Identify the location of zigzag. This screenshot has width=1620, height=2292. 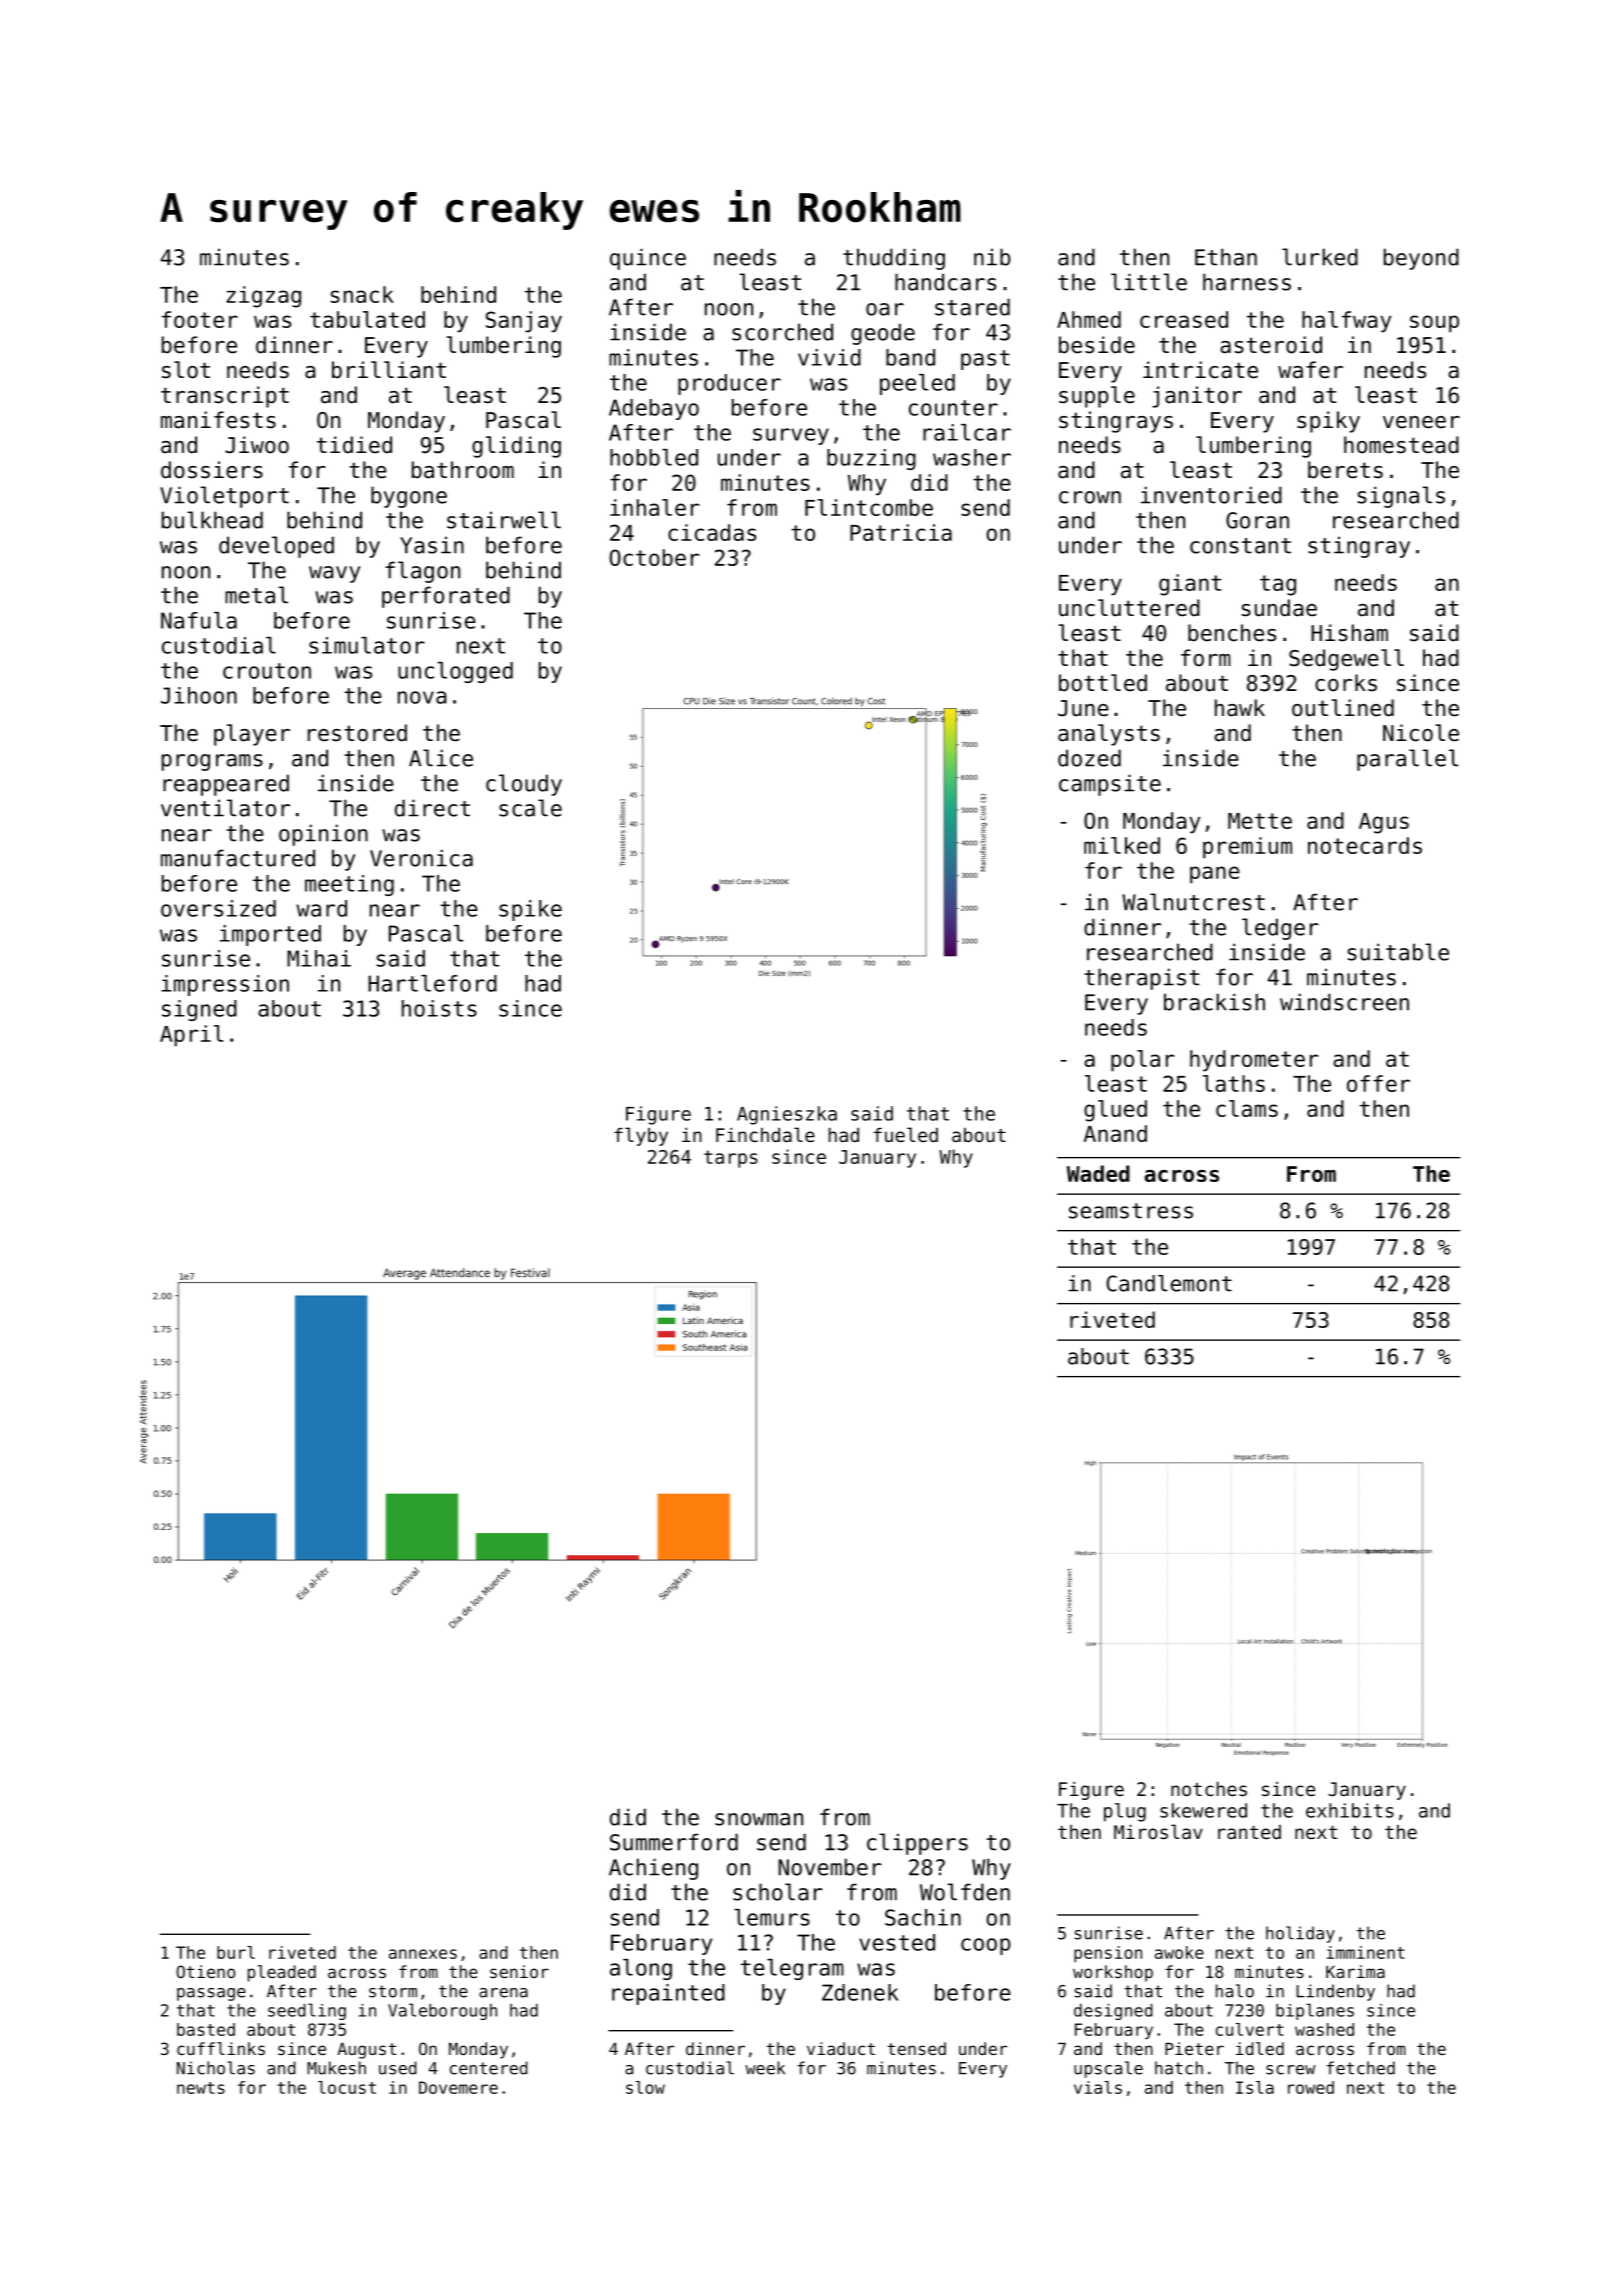
(263, 297).
